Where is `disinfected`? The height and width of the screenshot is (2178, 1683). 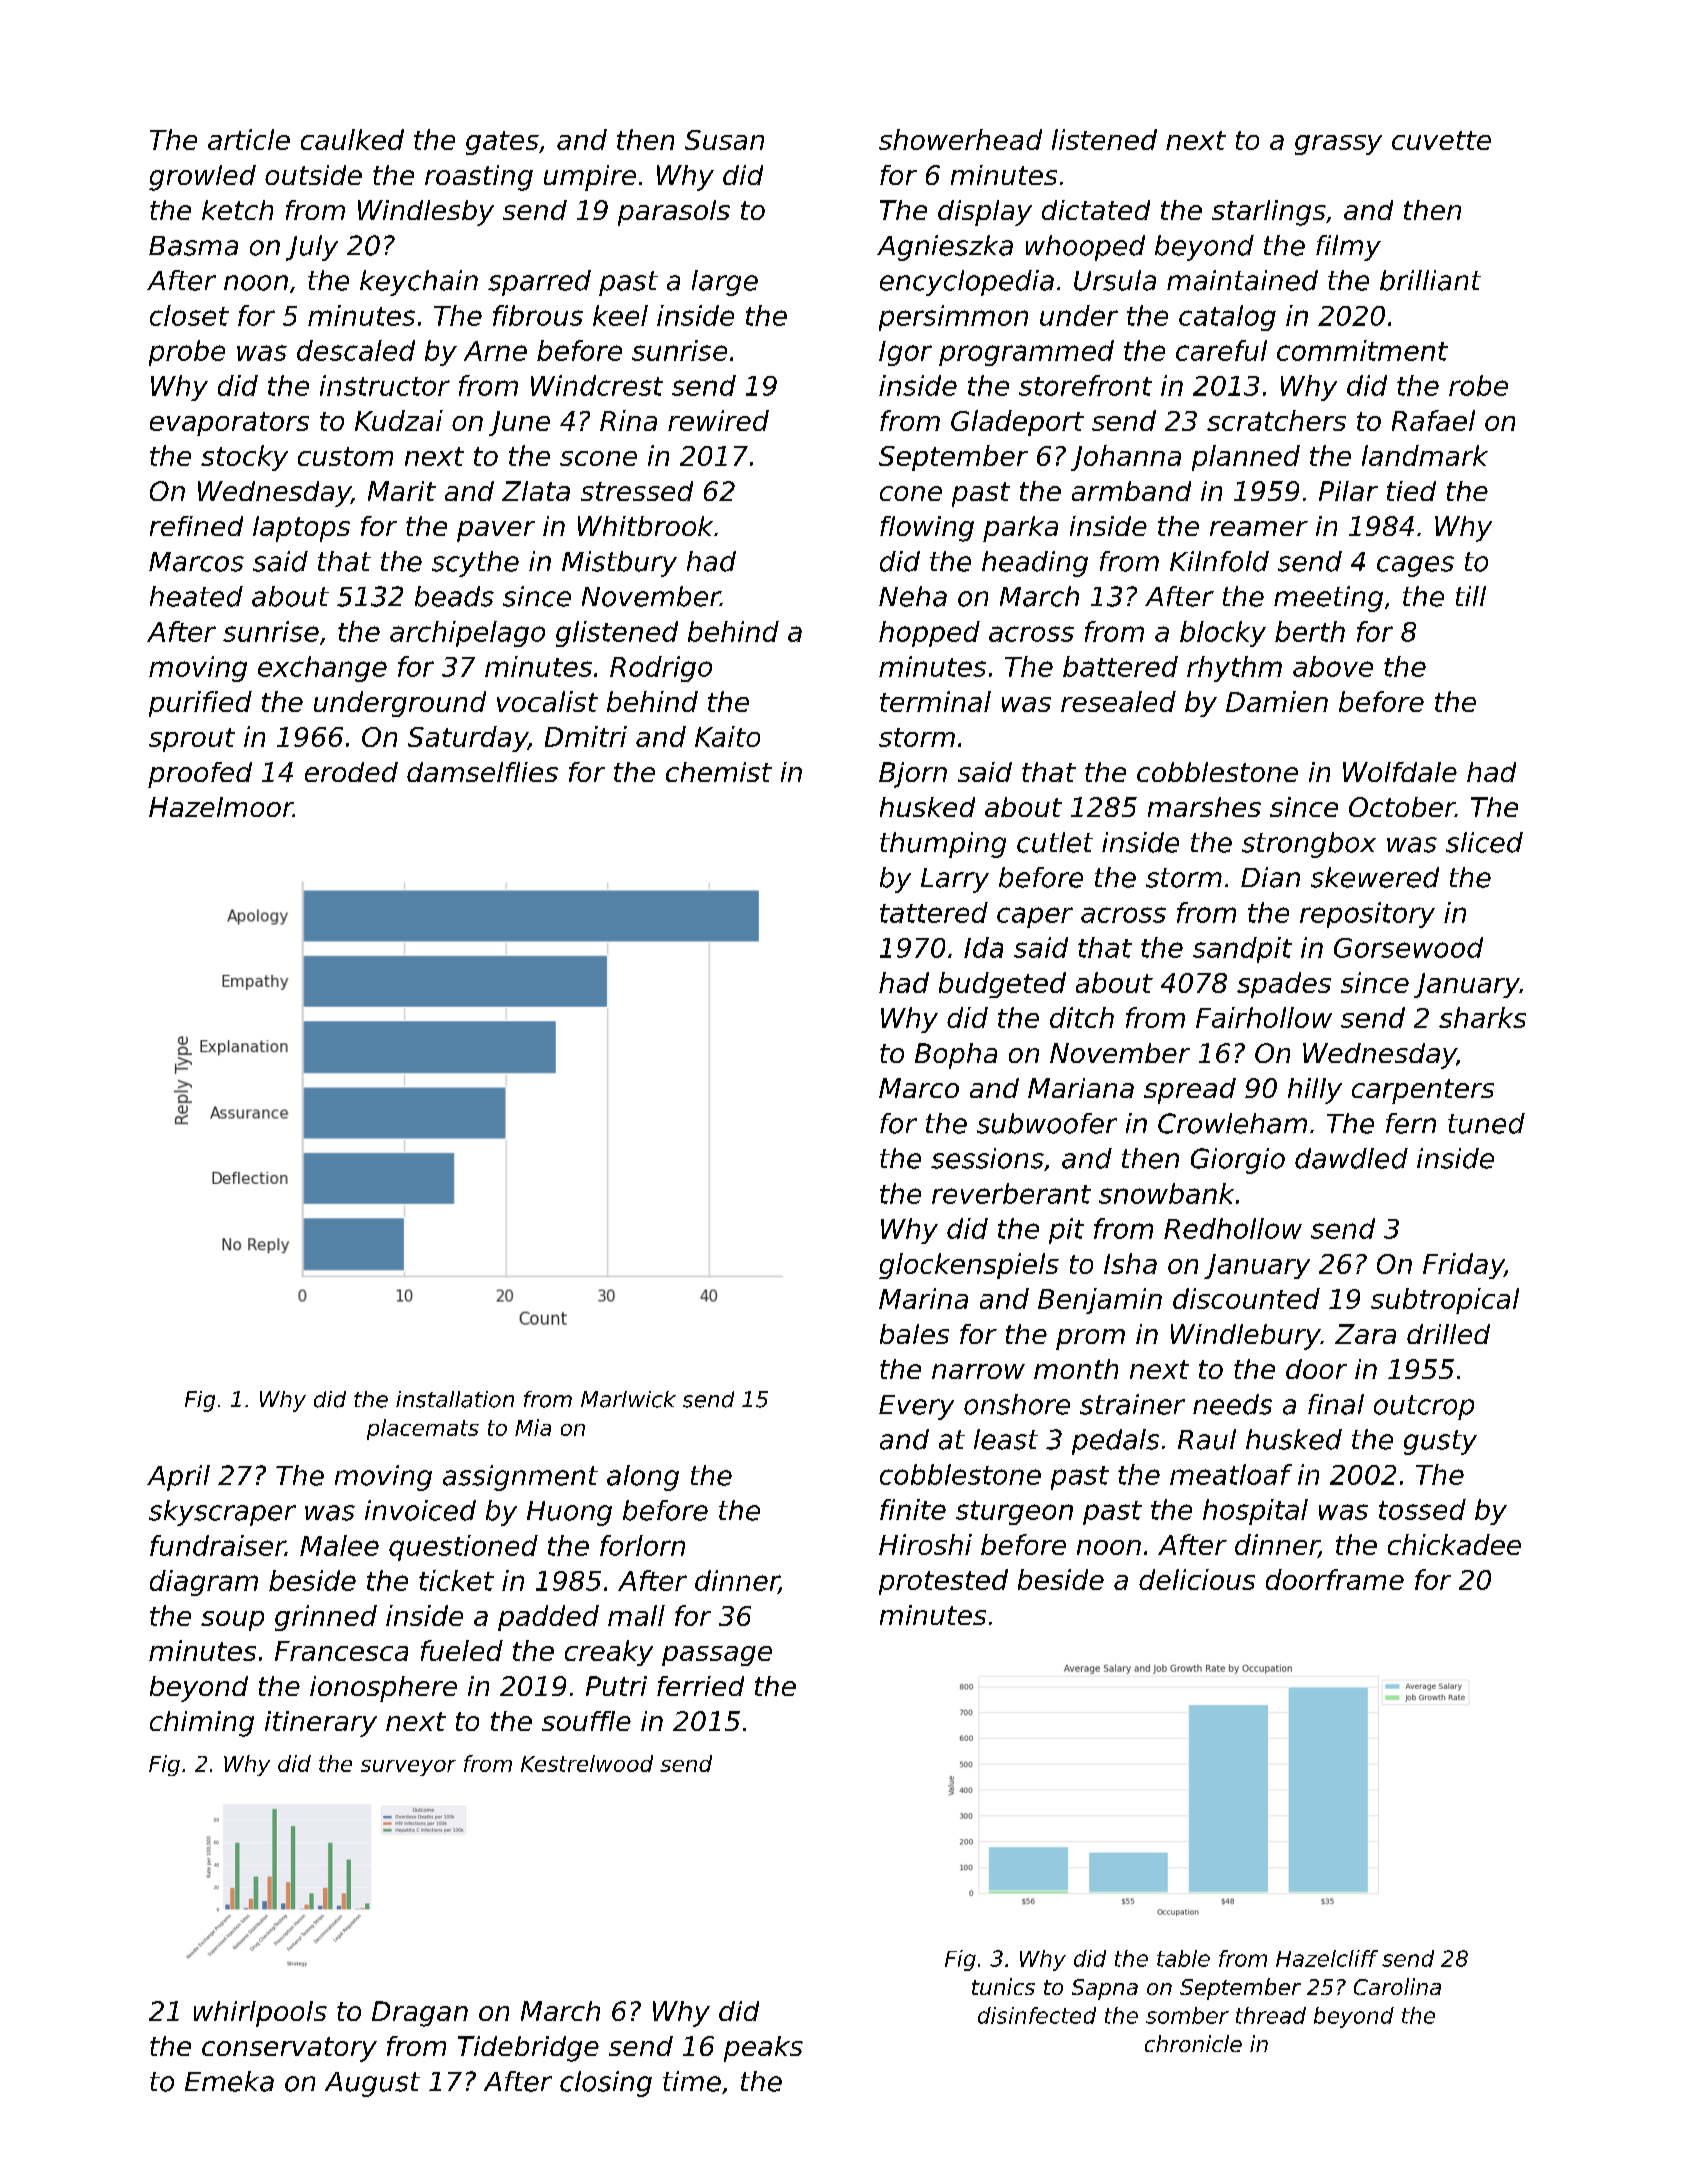 disinfected is located at coordinates (1037, 2015).
